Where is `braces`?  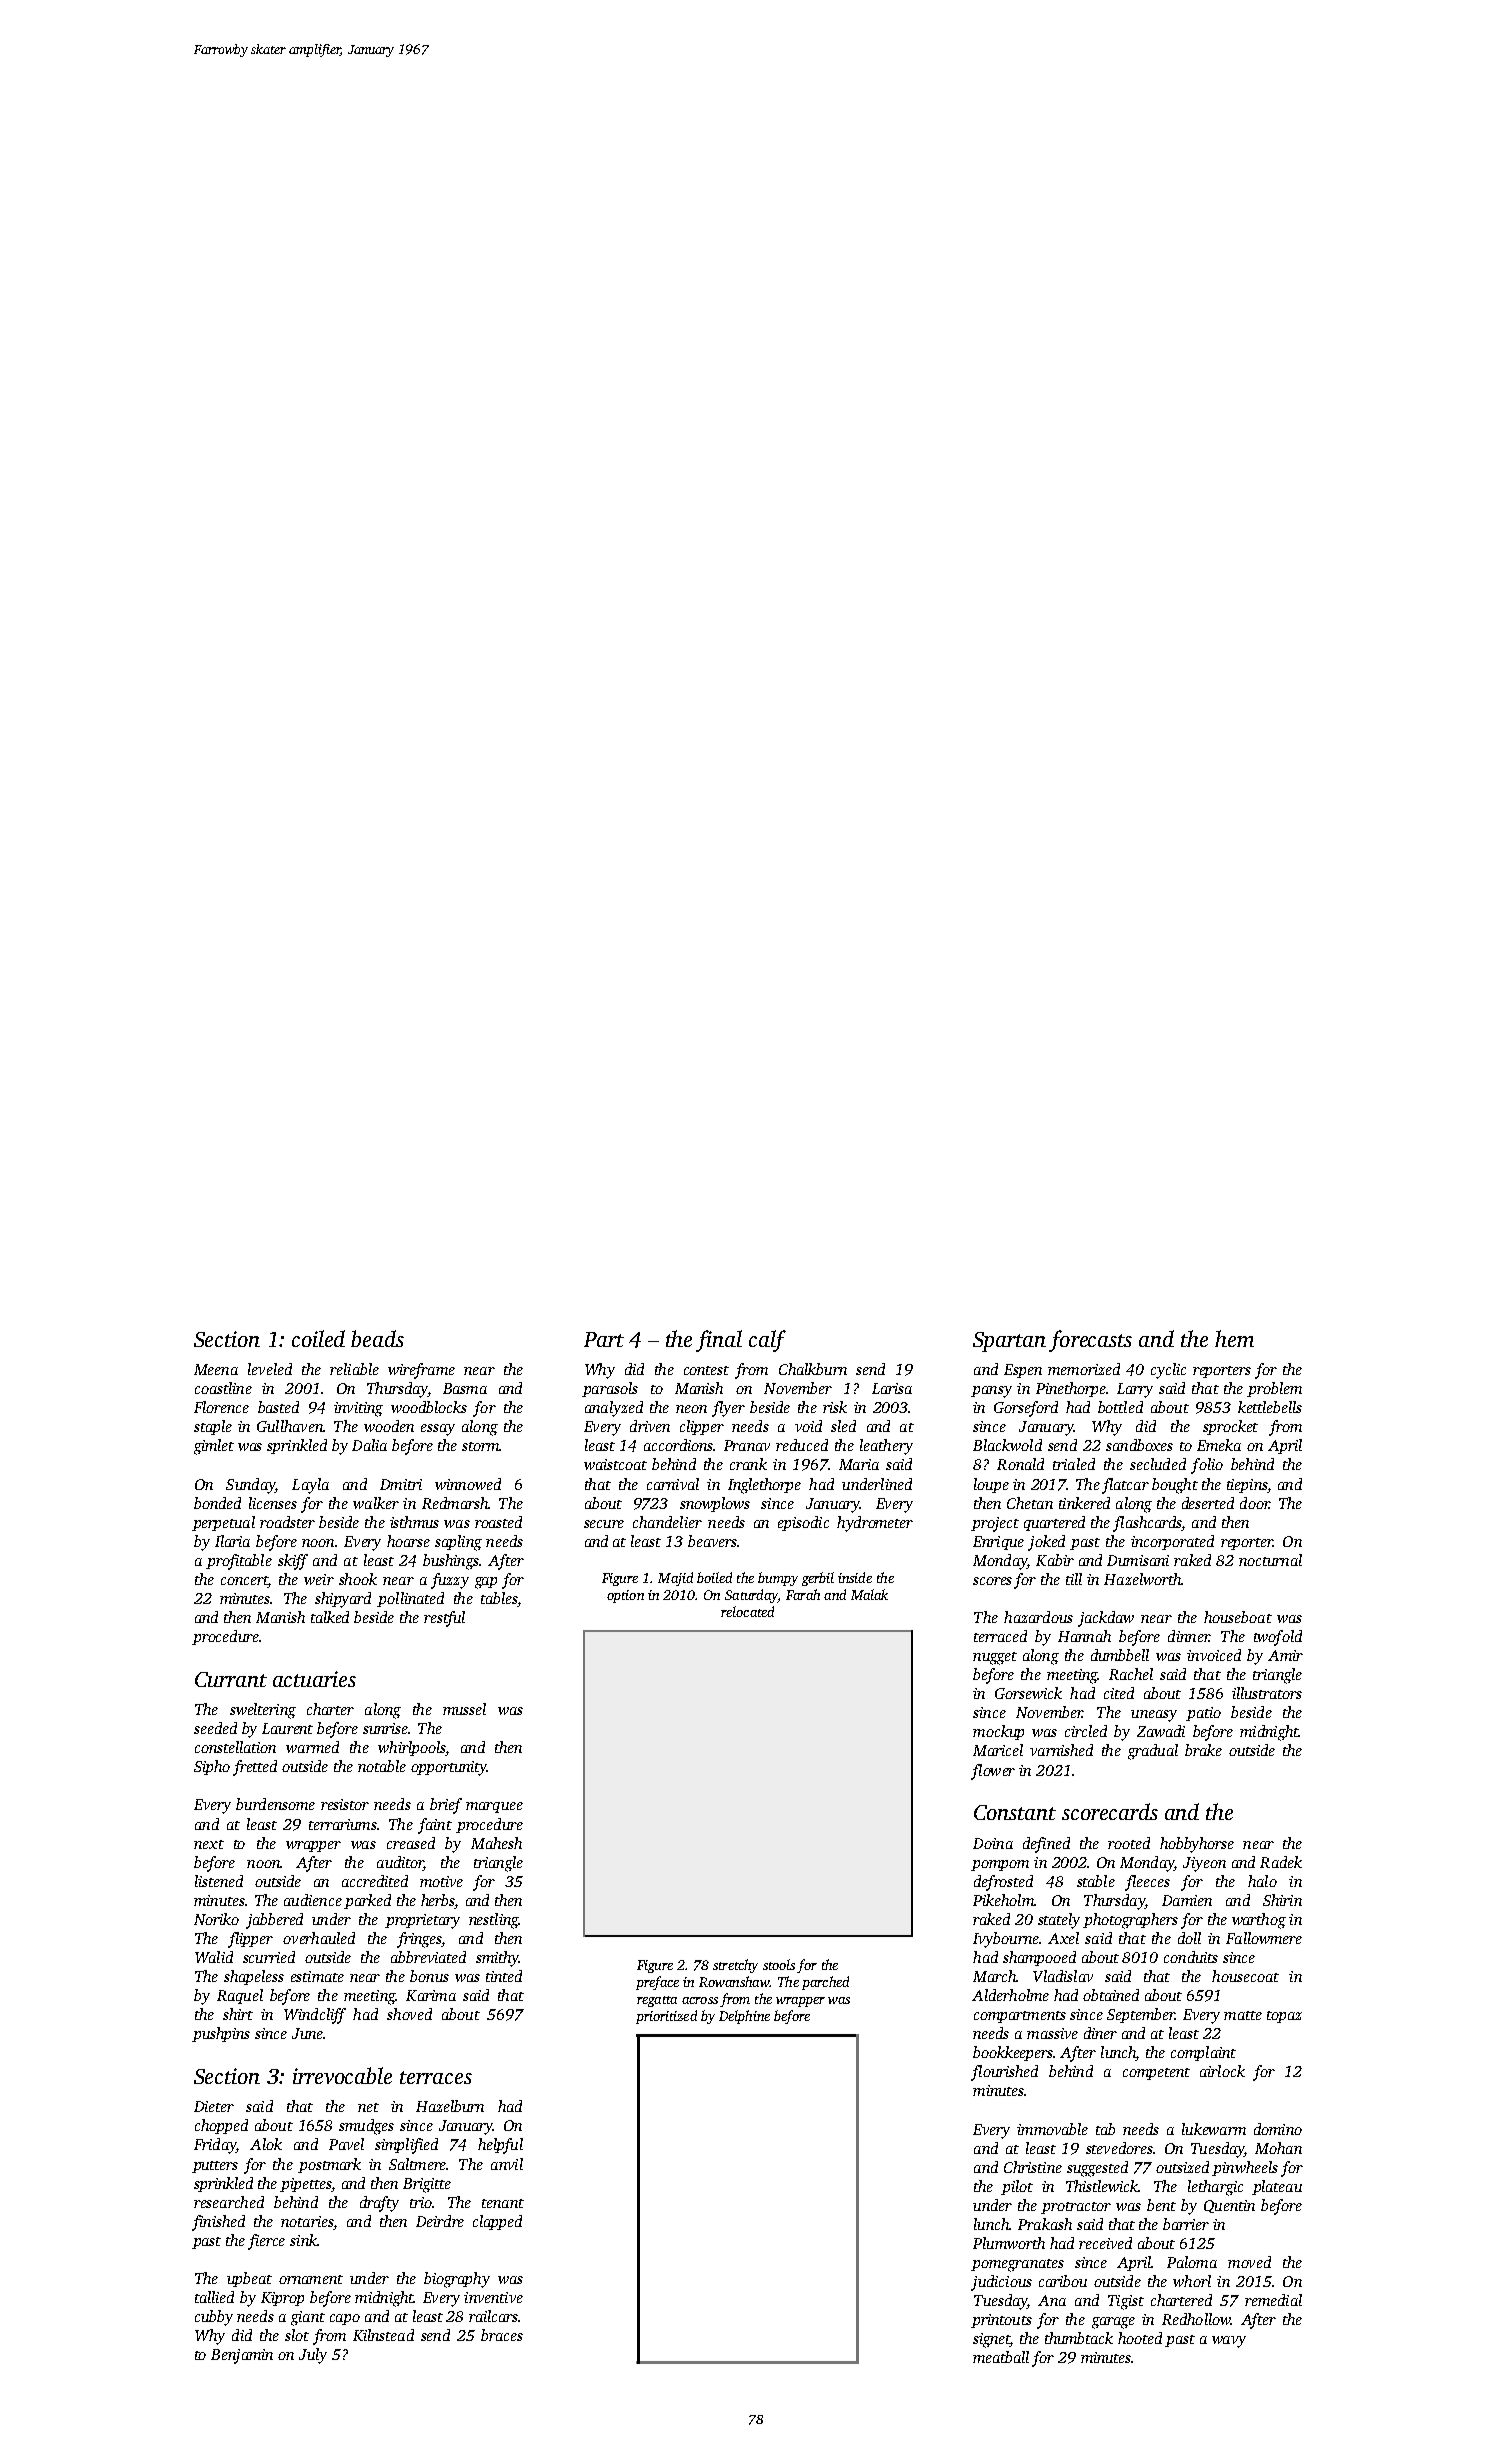
braces is located at coordinates (502, 2335).
